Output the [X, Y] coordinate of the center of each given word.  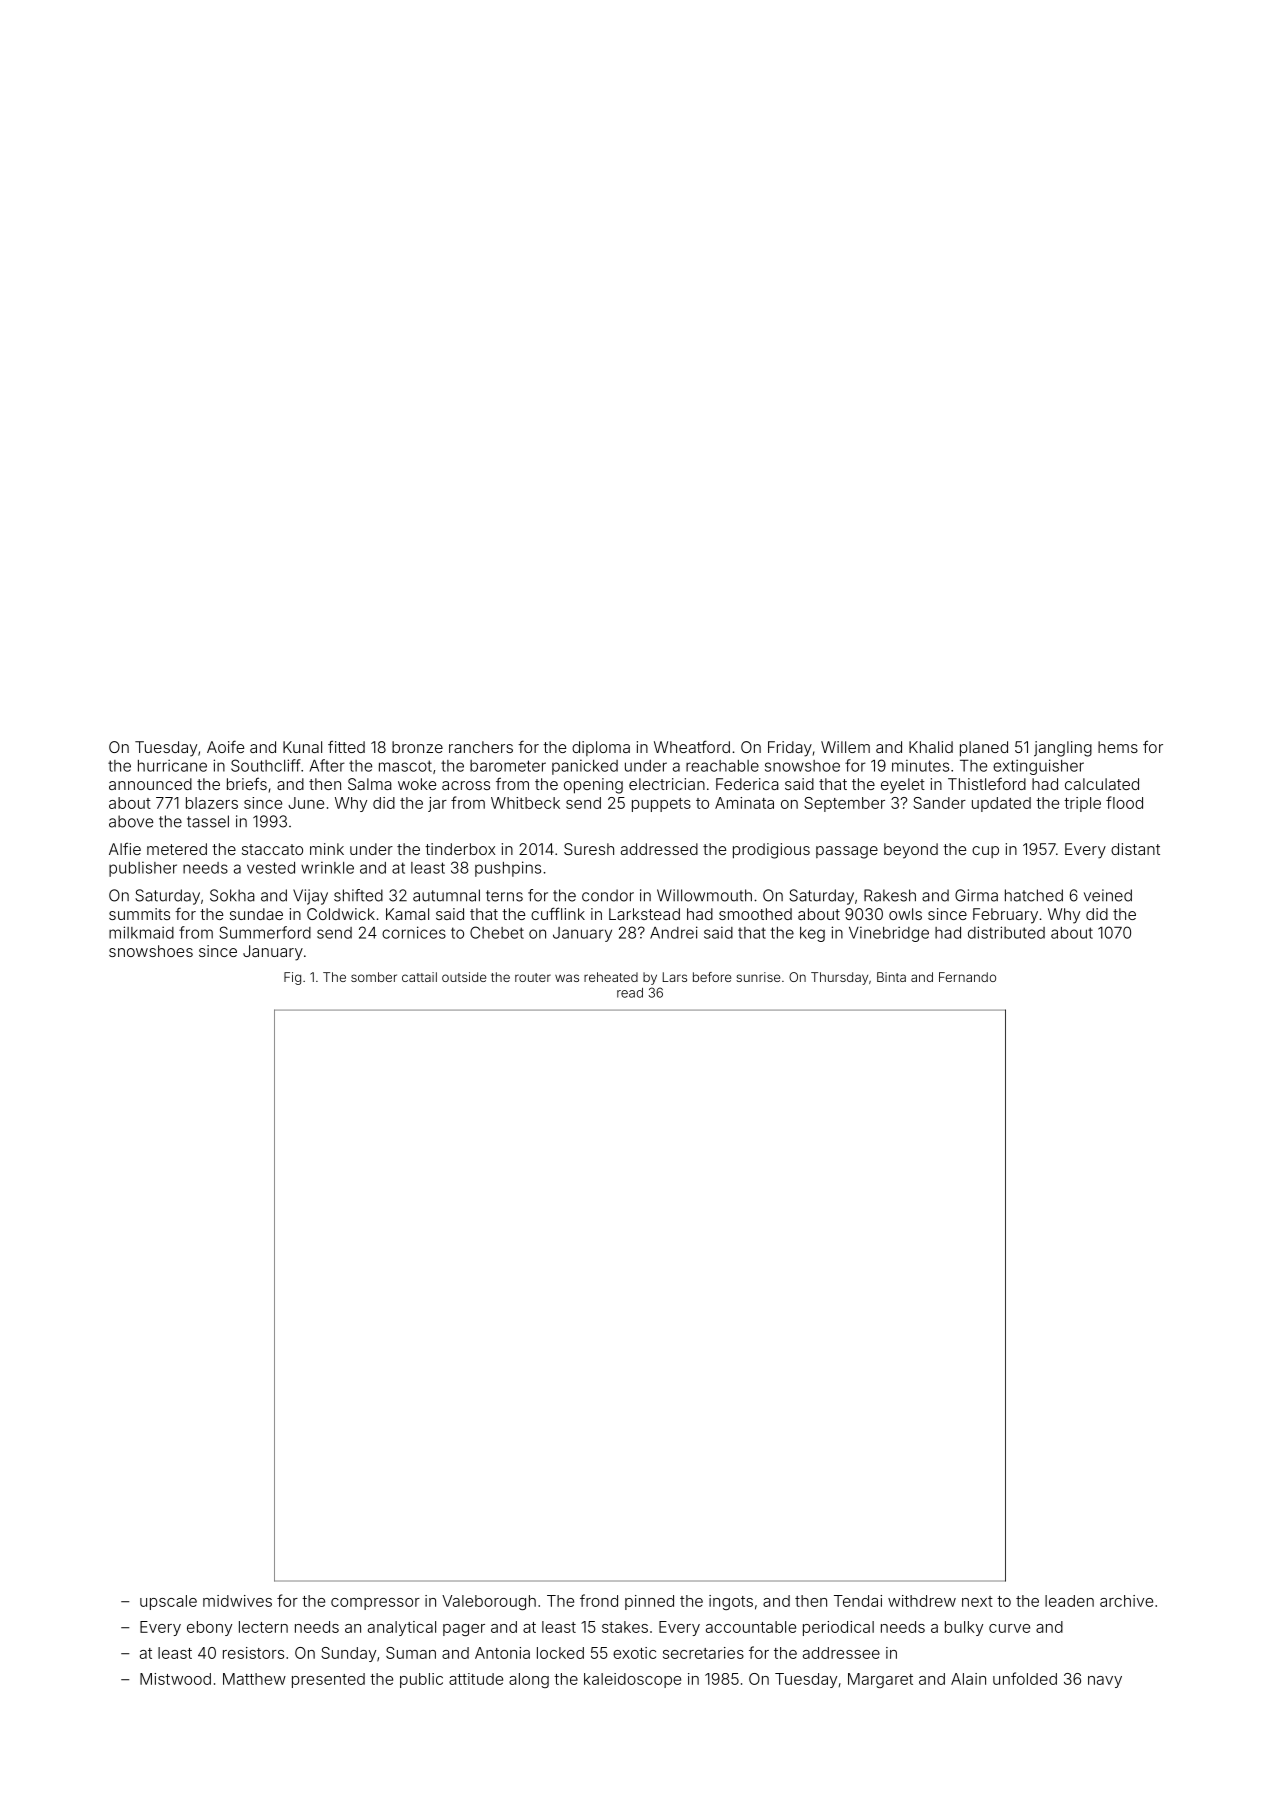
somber [374, 977]
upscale [168, 1602]
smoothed [755, 914]
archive [1126, 1601]
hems [1118, 747]
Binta [891, 977]
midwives [237, 1601]
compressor [375, 1604]
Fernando [967, 977]
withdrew [922, 1601]
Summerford [265, 932]
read [630, 993]
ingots [731, 1602]
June [306, 803]
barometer [508, 766]
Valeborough [489, 1602]
